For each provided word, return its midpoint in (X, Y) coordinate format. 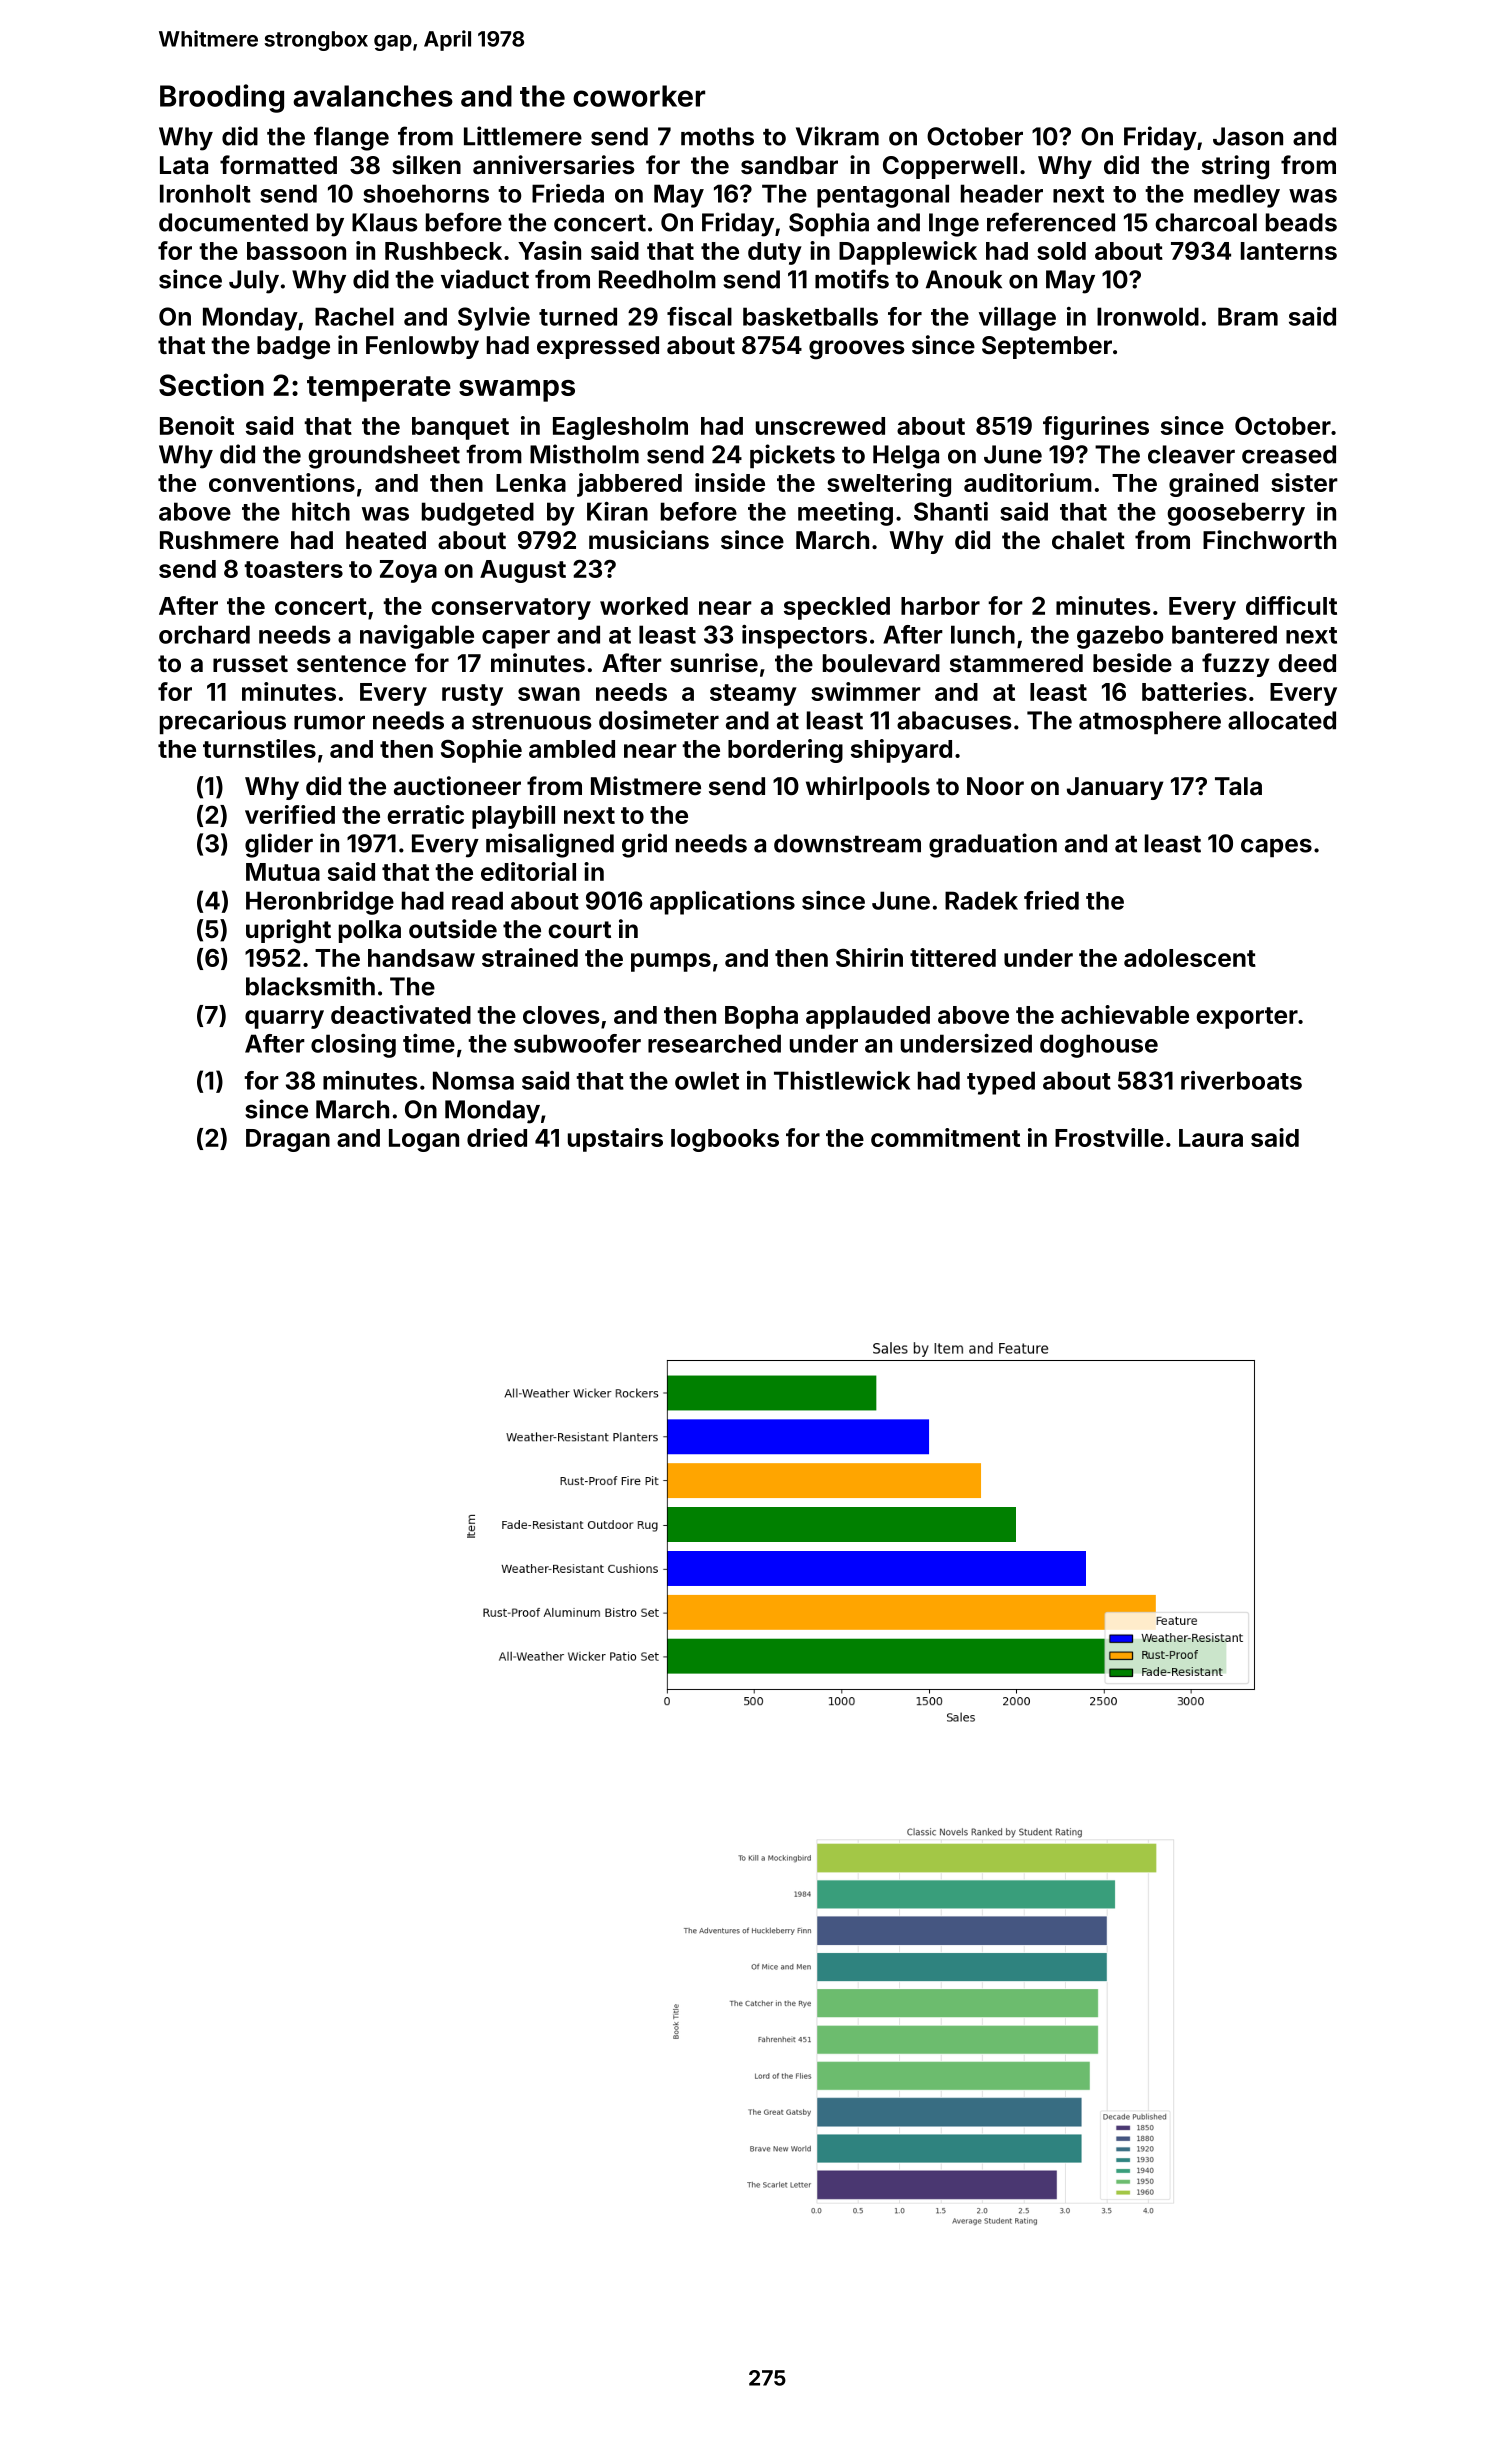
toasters (293, 569)
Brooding (222, 98)
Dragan (288, 1140)
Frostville (1109, 1137)
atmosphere (1150, 722)
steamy (753, 695)
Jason (1248, 136)
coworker (639, 96)
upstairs (615, 1140)
